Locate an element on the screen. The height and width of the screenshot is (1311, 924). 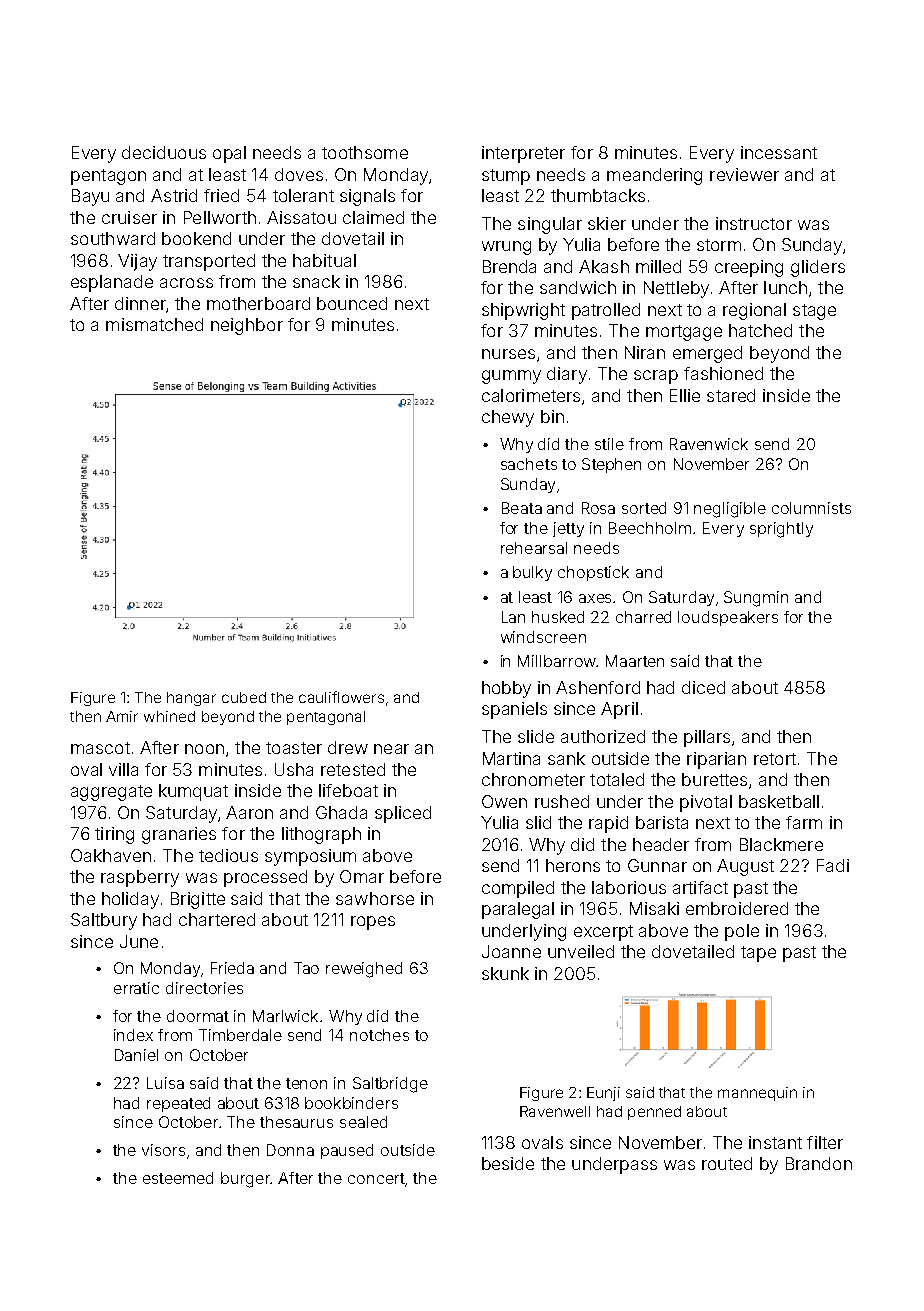
mismatched is located at coordinates (154, 324).
